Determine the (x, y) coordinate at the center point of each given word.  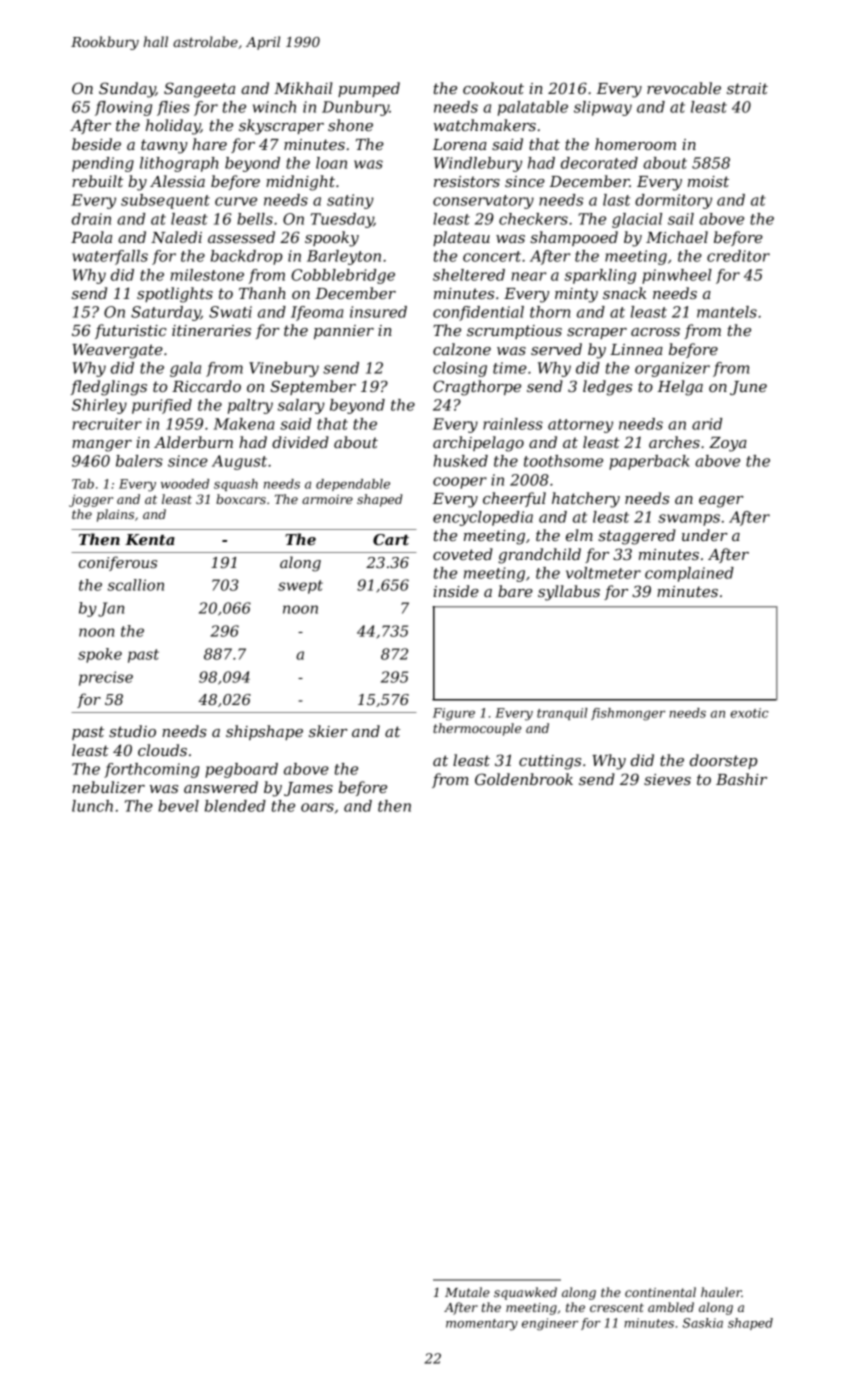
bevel (178, 806)
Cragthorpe (477, 388)
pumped (369, 89)
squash (236, 485)
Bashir (741, 779)
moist (708, 181)
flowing (123, 108)
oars (317, 807)
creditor (738, 256)
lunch (92, 806)
